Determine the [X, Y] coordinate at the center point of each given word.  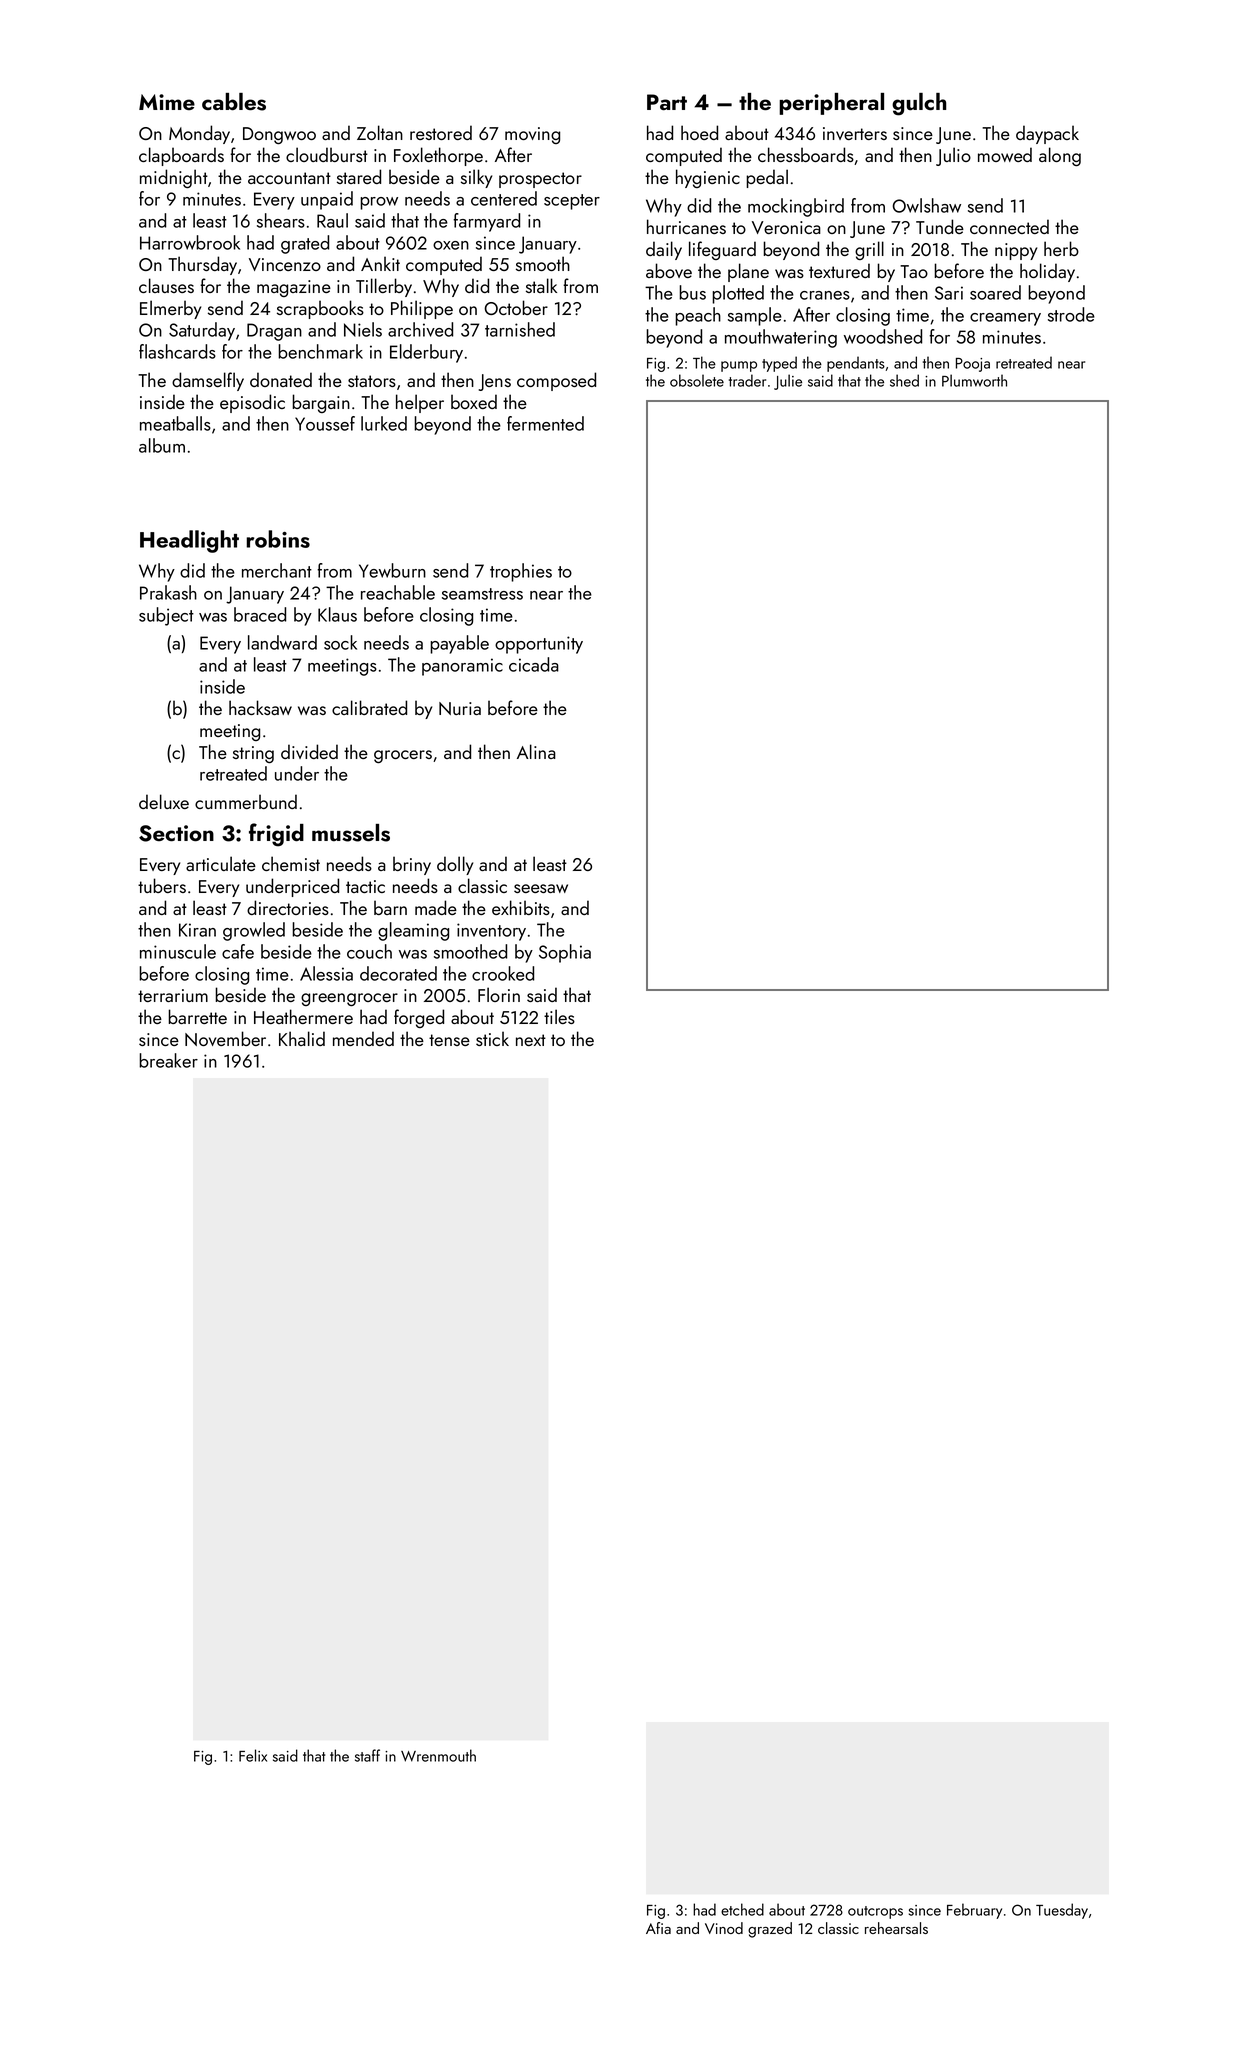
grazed [770, 1930]
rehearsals [896, 1928]
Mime [167, 102]
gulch [919, 104]
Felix [253, 1755]
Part [667, 102]
